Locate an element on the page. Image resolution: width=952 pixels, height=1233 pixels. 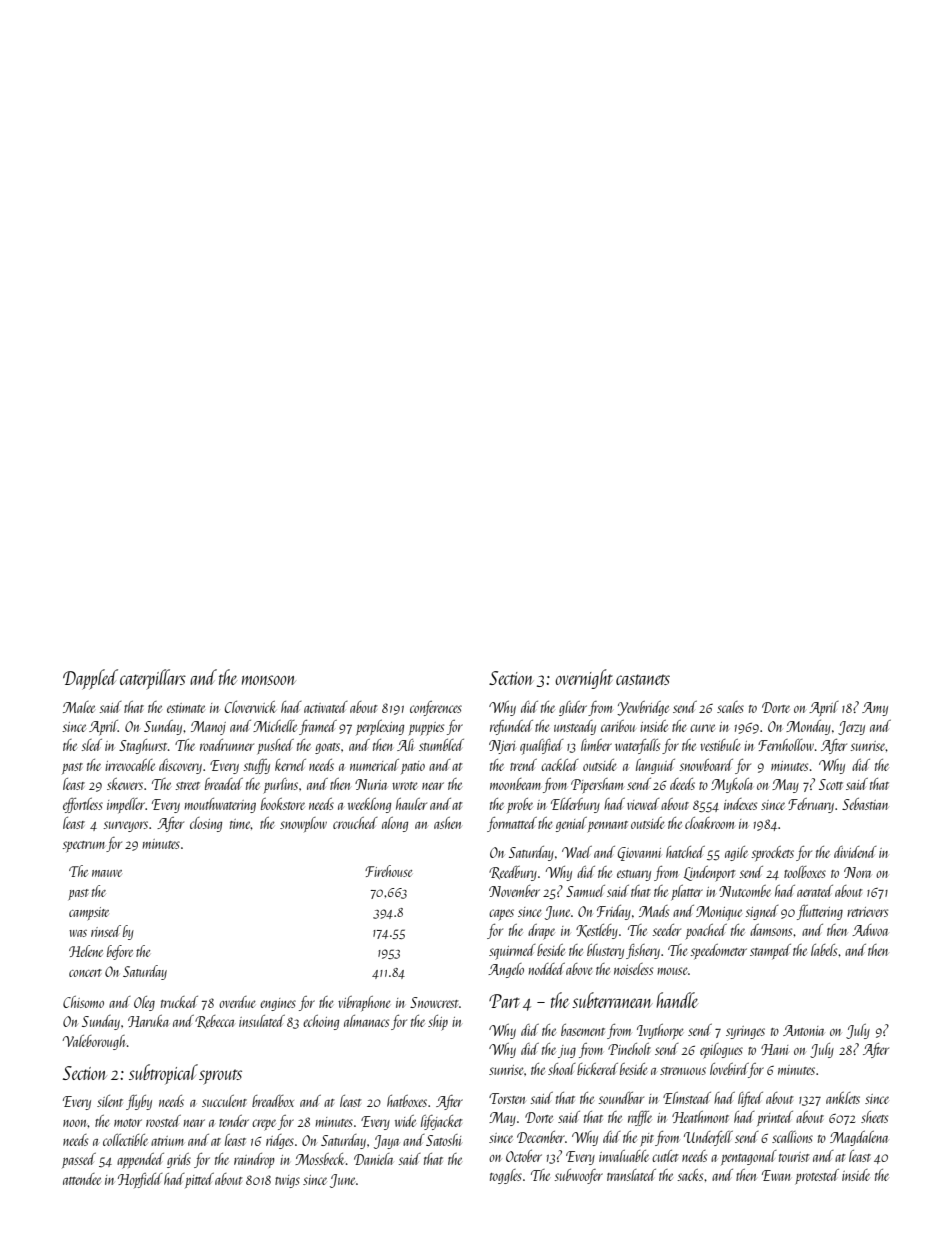
Firehouse is located at coordinates (388, 871).
